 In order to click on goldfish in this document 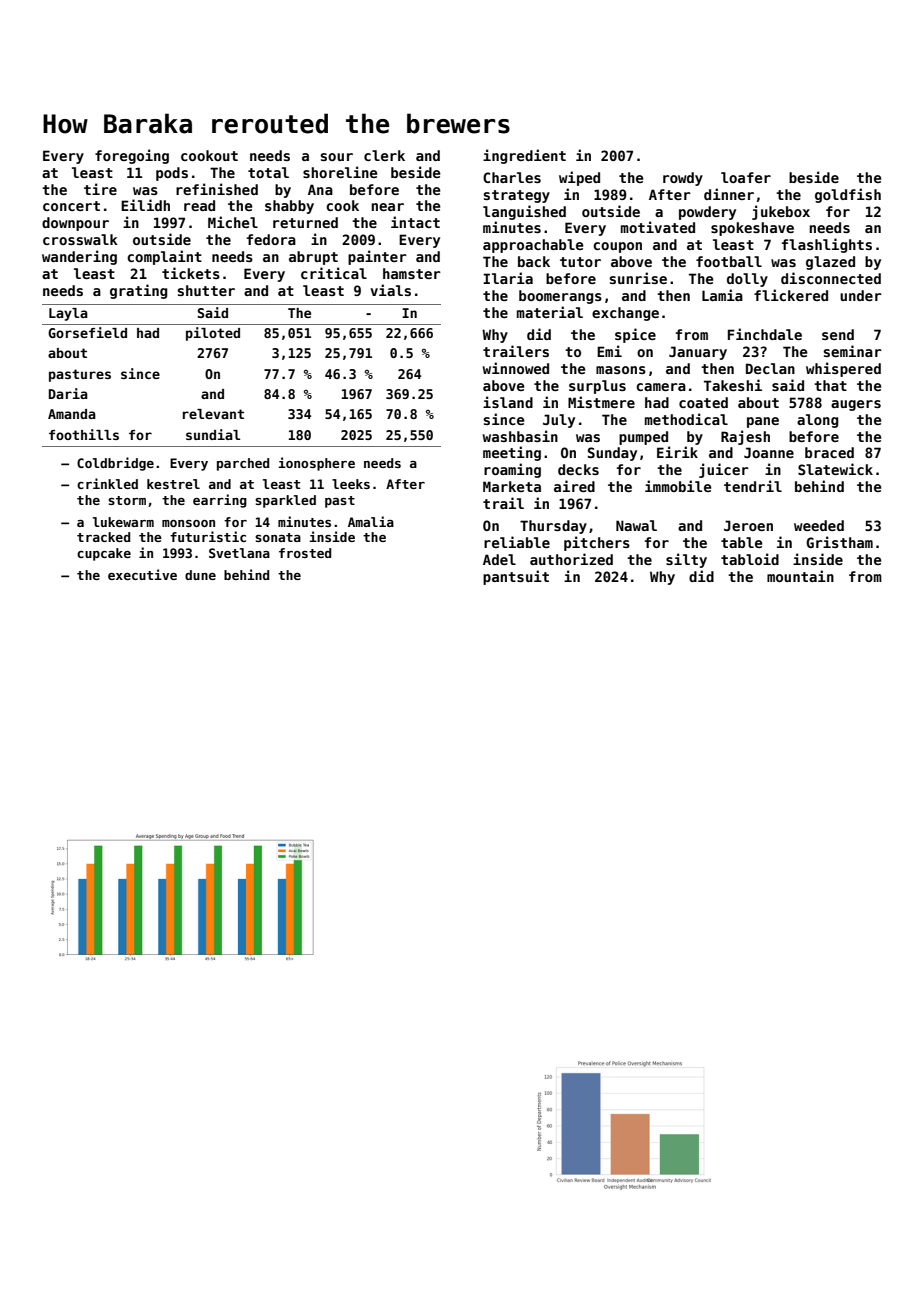, I will do `click(848, 195)`.
